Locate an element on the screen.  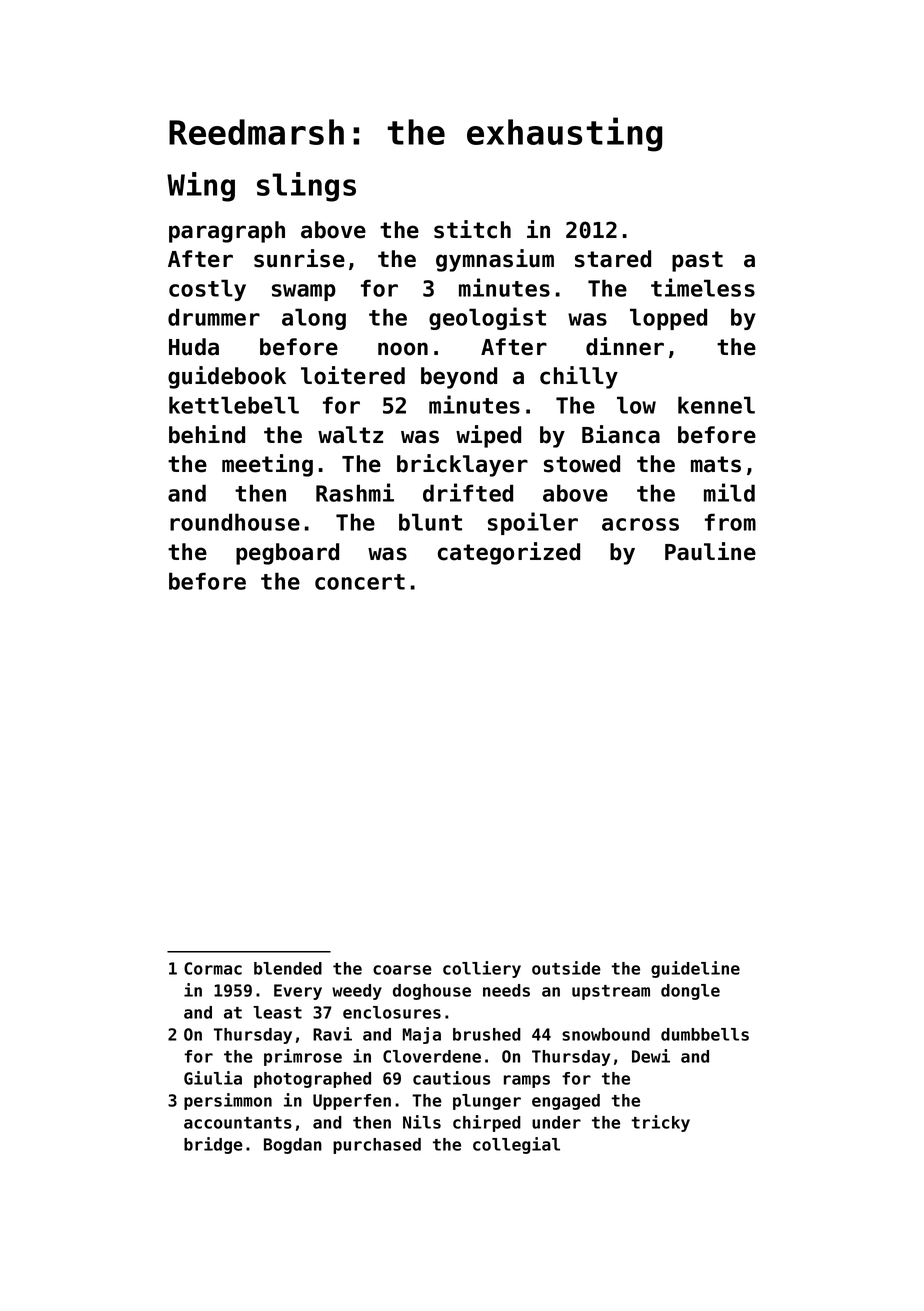
Cormac is located at coordinates (213, 968).
